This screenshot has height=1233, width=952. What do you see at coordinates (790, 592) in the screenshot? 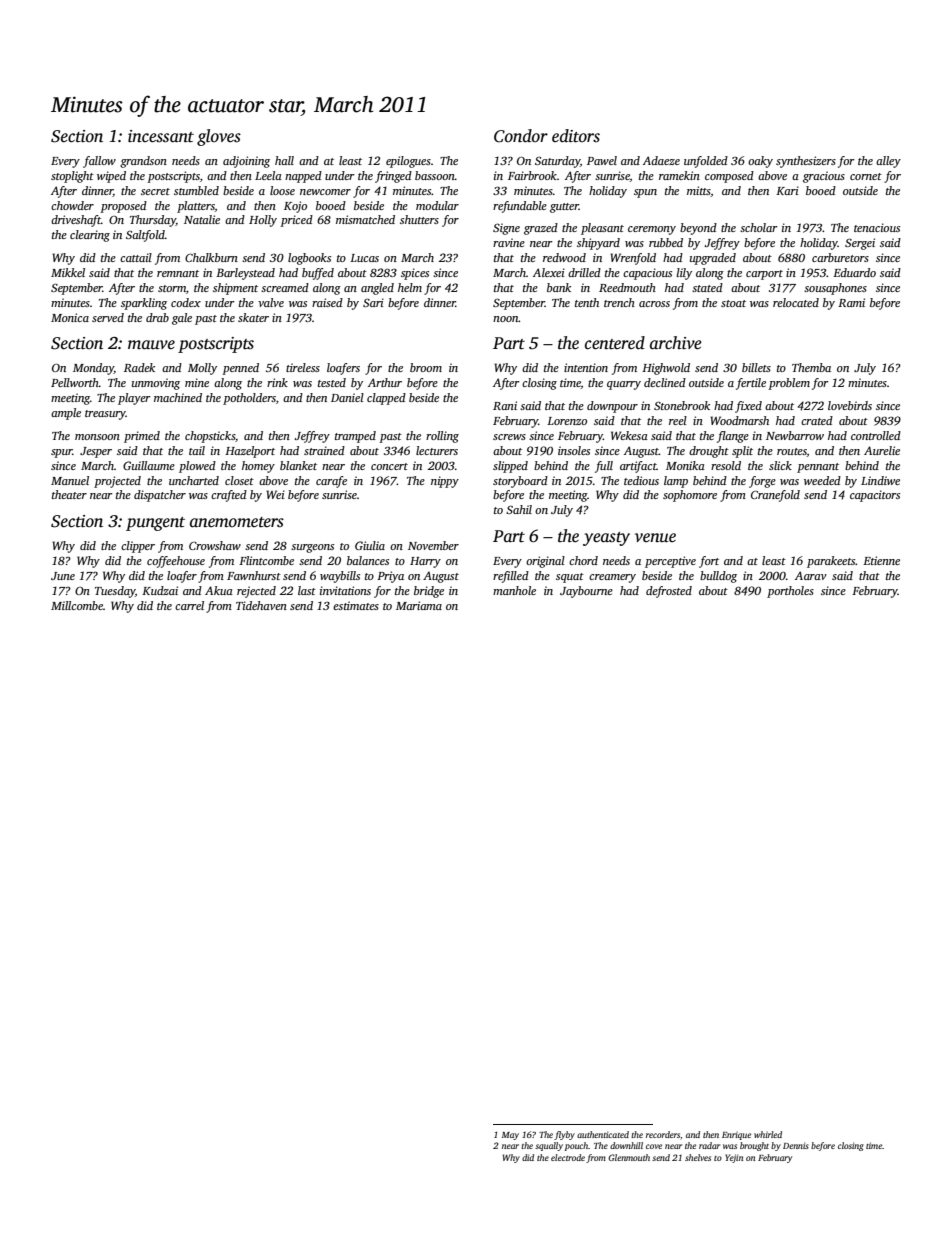
I see `portholes` at bounding box center [790, 592].
